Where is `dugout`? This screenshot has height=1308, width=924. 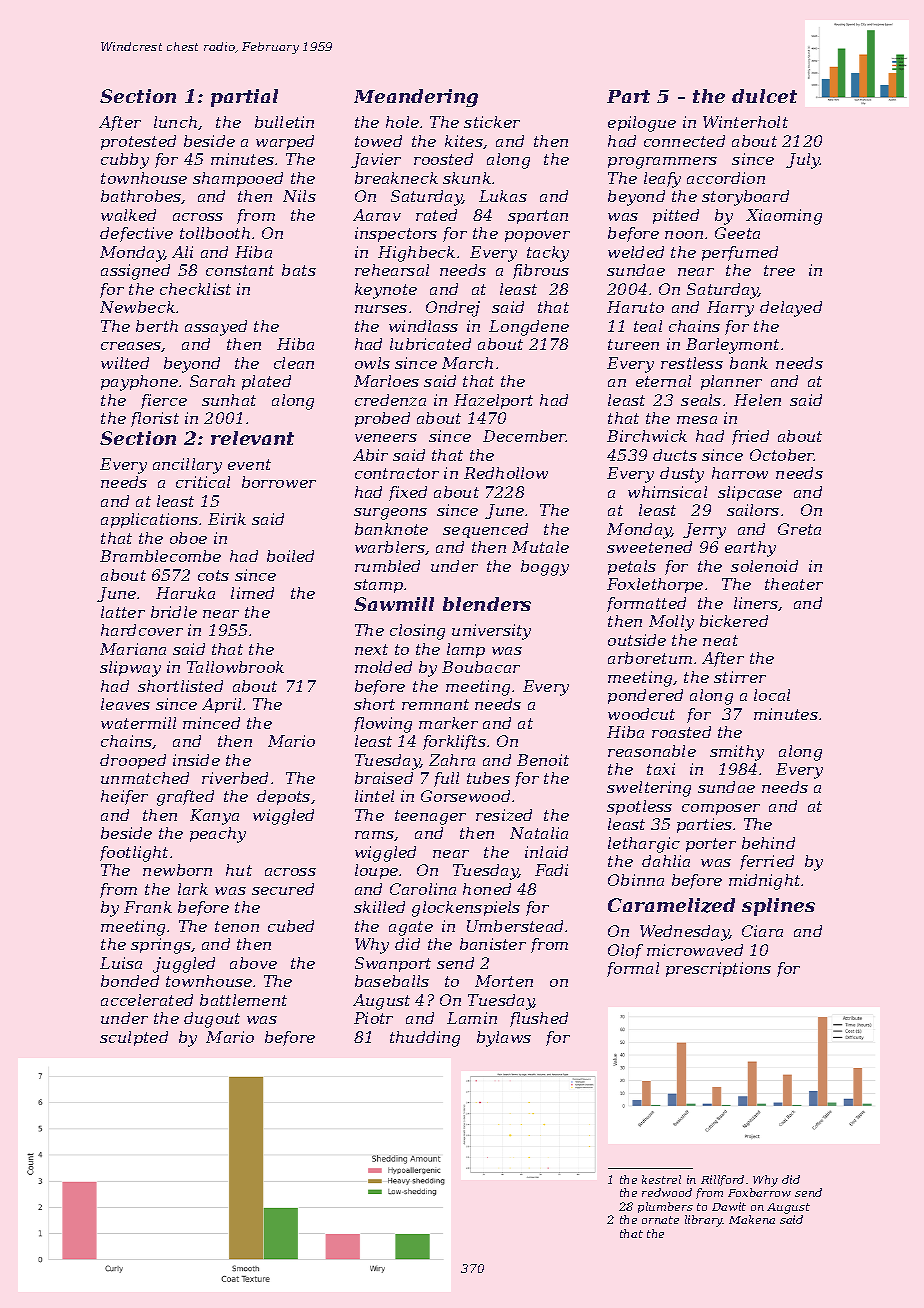 dugout is located at coordinates (212, 1020).
